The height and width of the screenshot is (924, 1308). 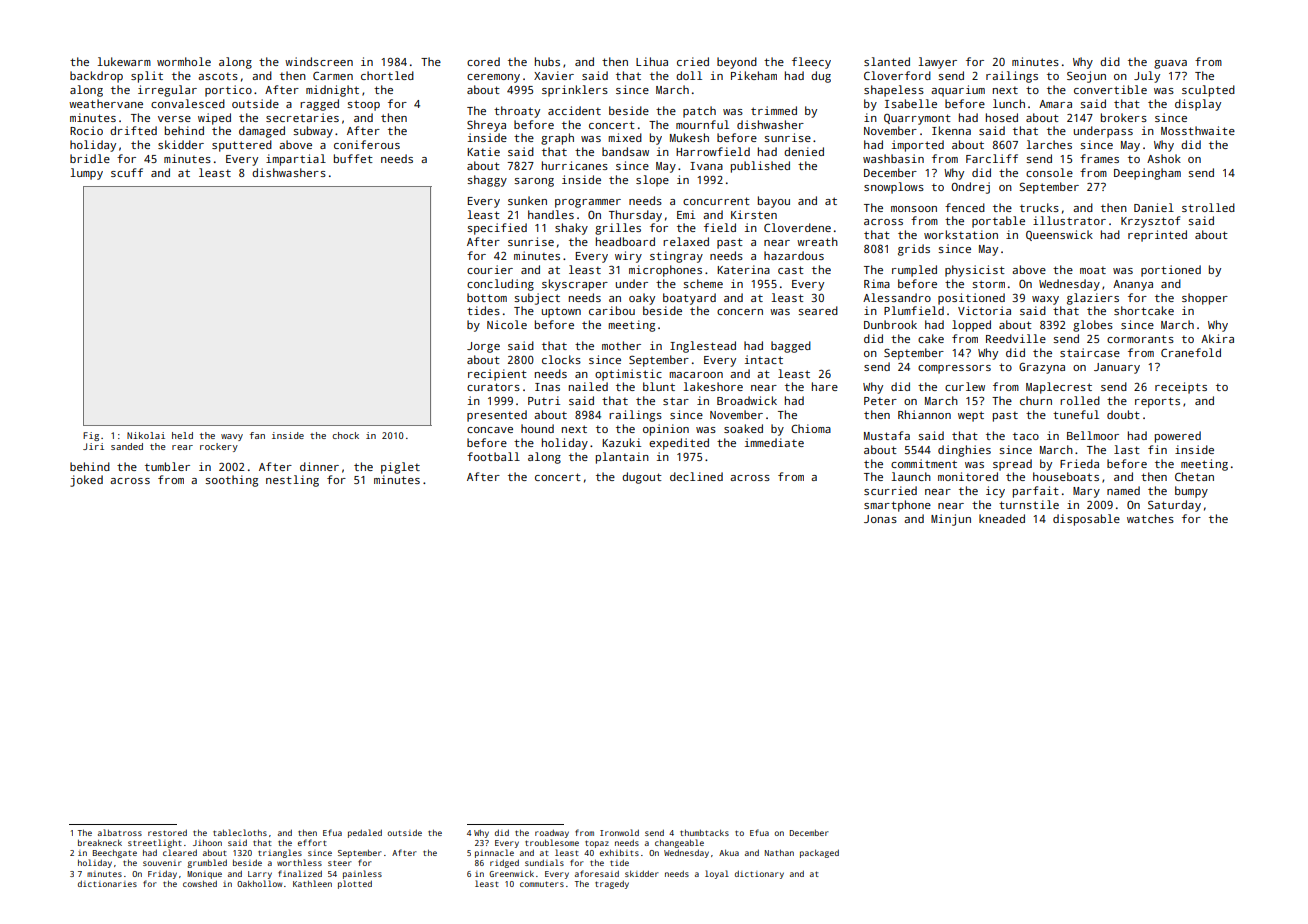 I want to click on Lihua, so click(x=652, y=61).
